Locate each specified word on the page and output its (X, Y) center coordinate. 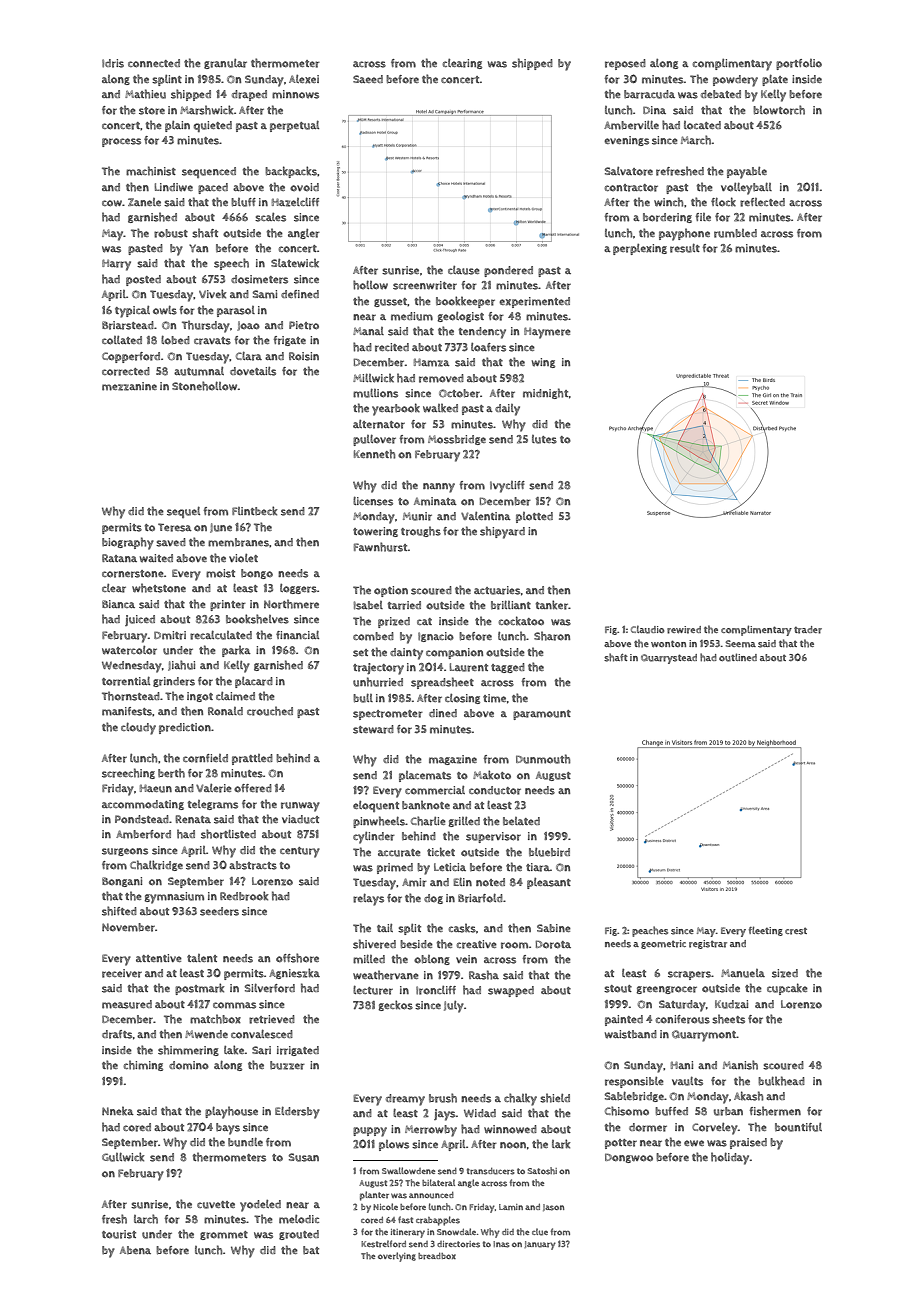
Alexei (304, 79)
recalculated (221, 635)
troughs (421, 531)
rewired (684, 630)
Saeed (368, 79)
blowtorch (779, 110)
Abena (135, 1250)
